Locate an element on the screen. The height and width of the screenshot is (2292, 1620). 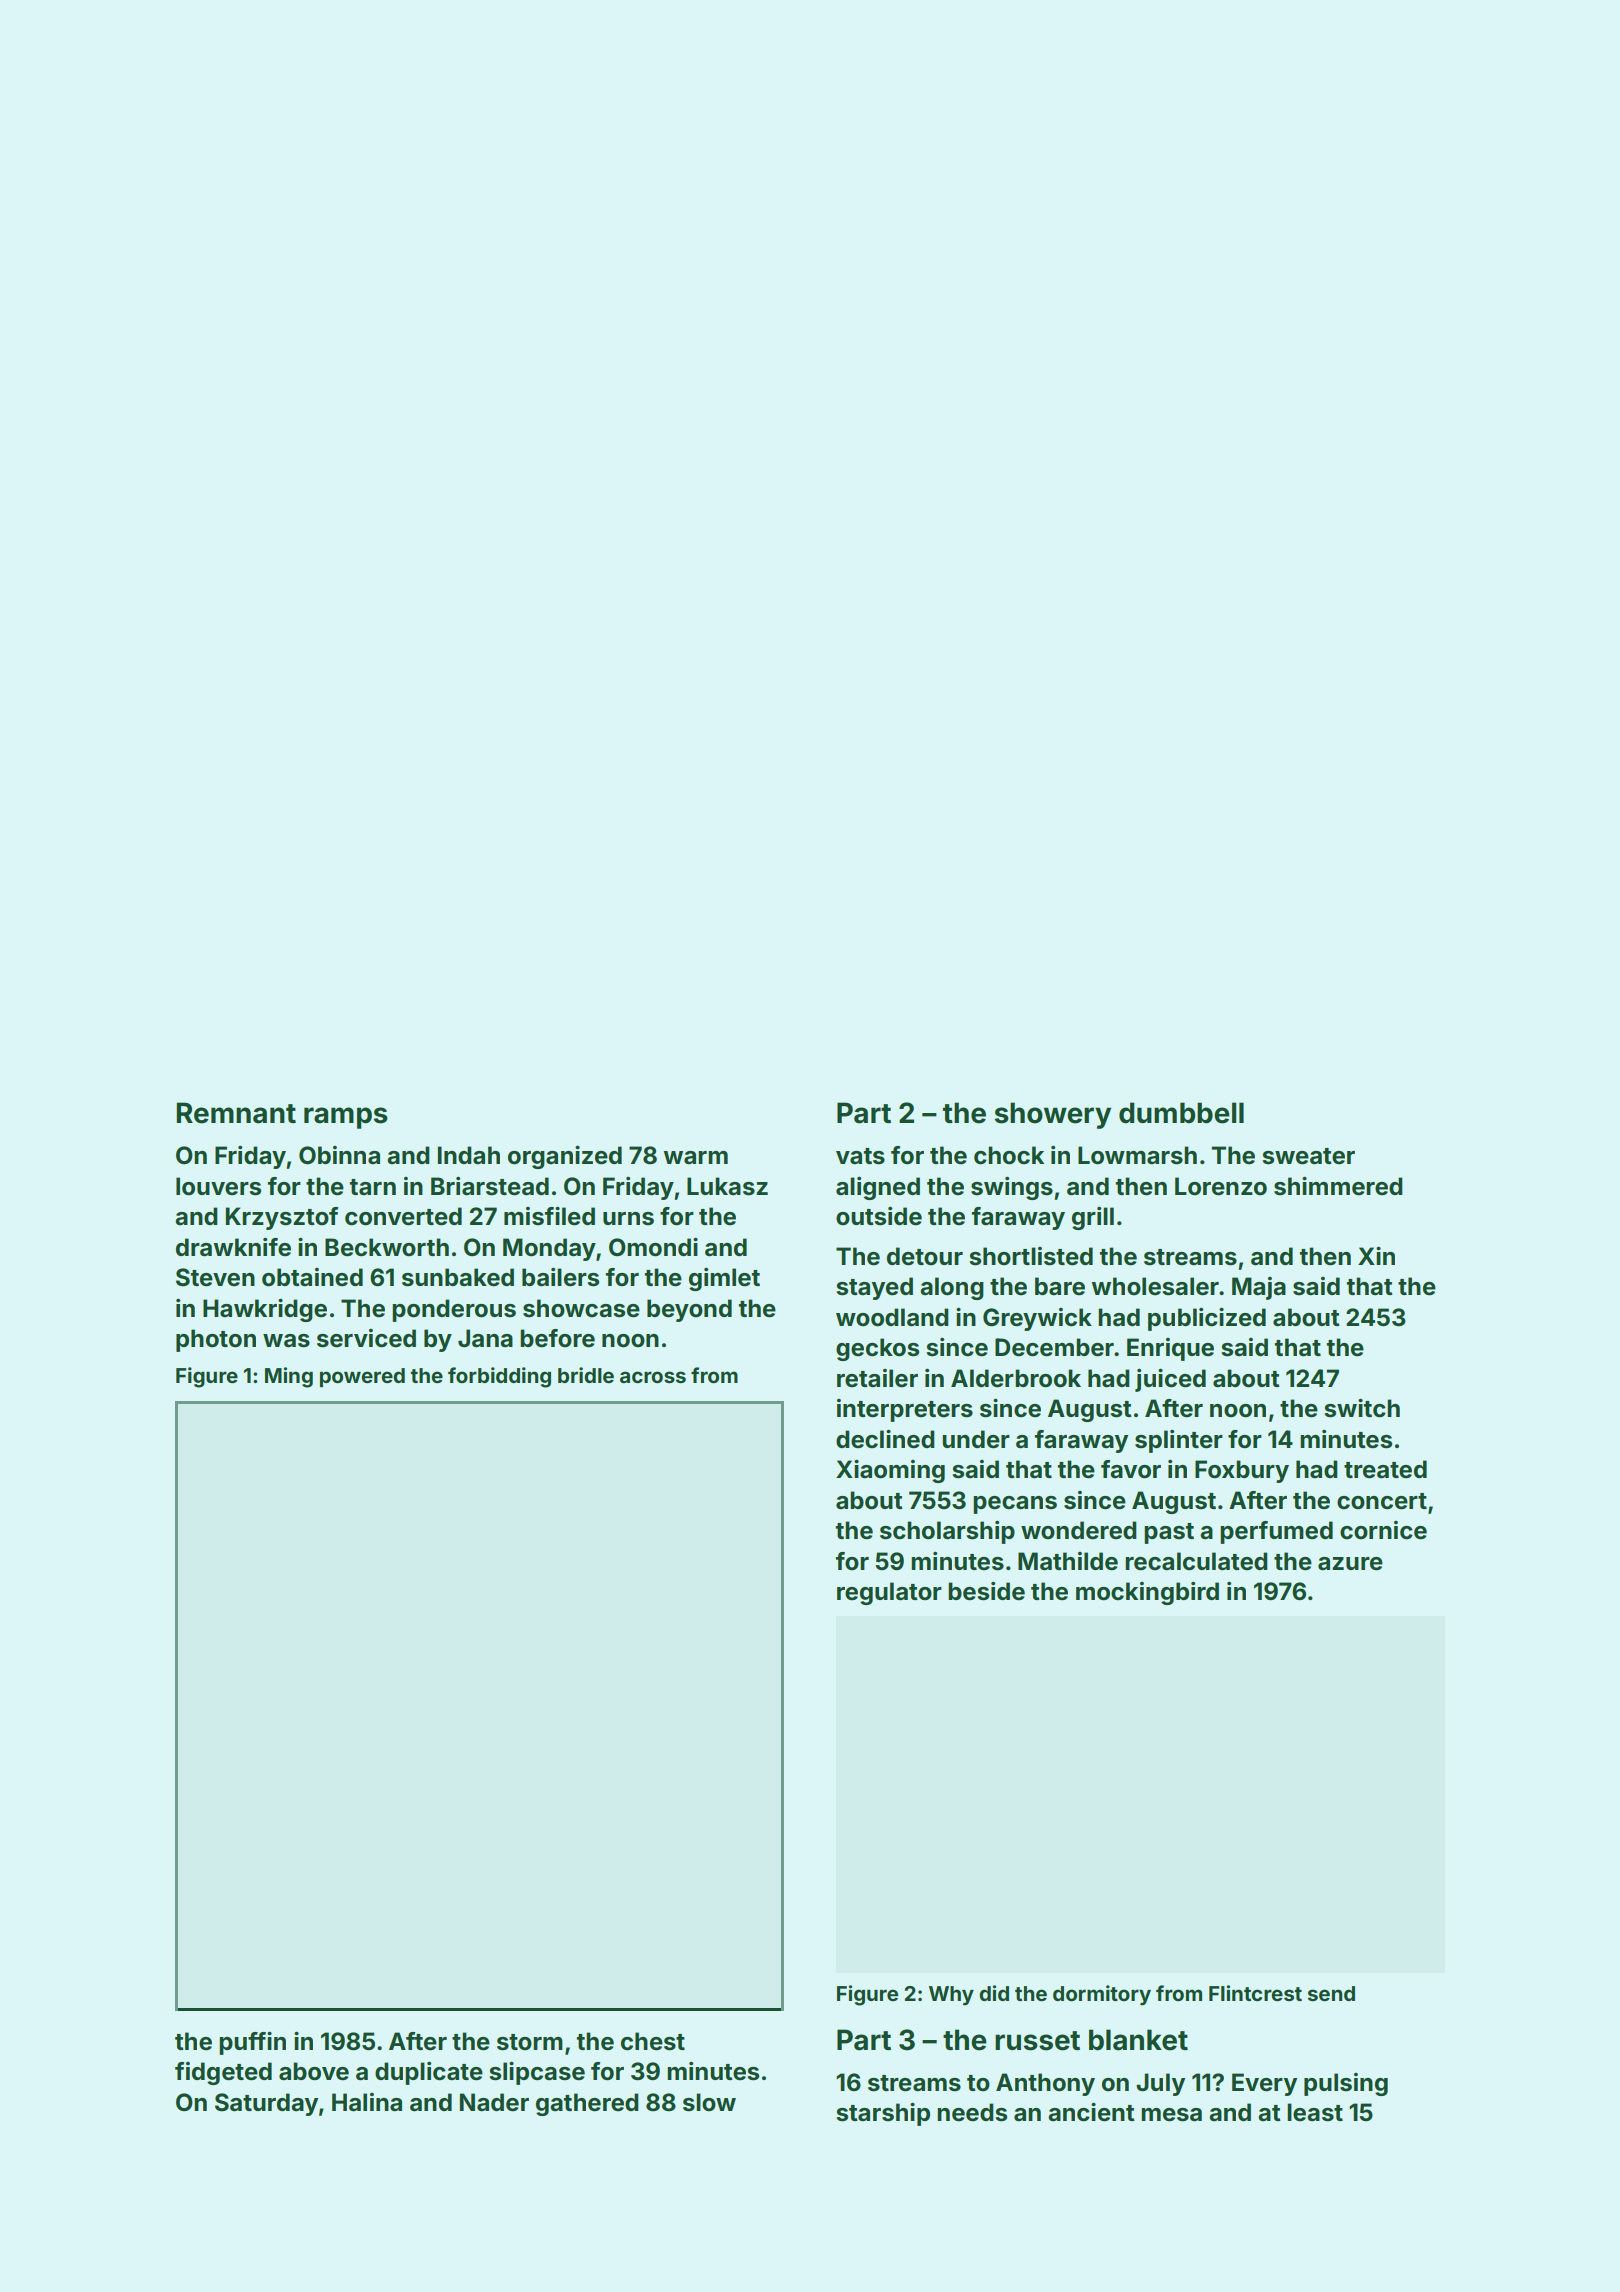
outside is located at coordinates (879, 1216).
